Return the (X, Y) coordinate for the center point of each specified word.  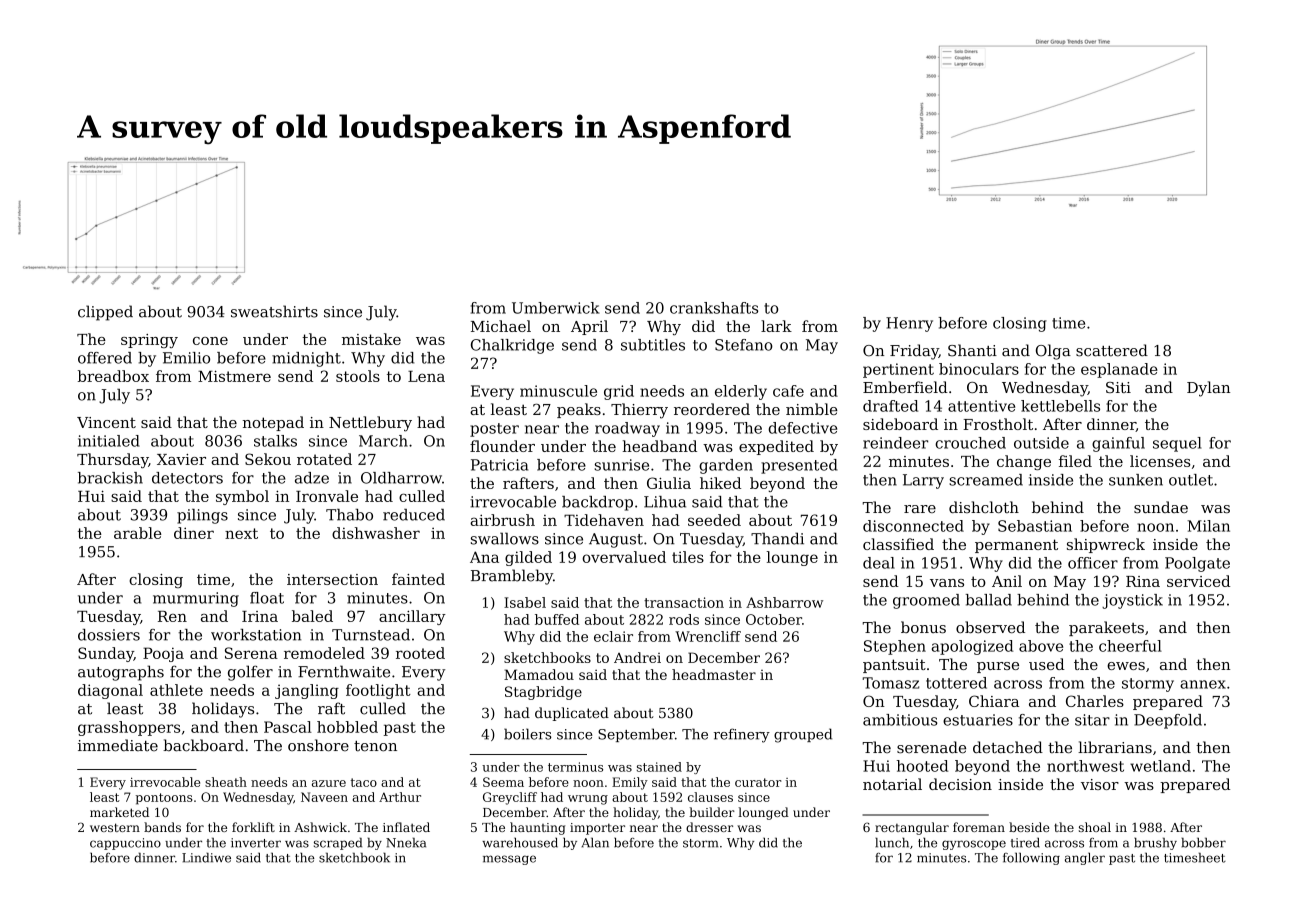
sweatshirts (274, 311)
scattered (1112, 350)
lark (776, 326)
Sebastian (1035, 526)
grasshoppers (129, 728)
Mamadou (539, 674)
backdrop (597, 503)
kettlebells (1060, 406)
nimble (812, 409)
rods (684, 619)
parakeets (1106, 628)
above (1041, 646)
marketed (119, 812)
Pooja (163, 654)
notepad (273, 423)
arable (138, 533)
